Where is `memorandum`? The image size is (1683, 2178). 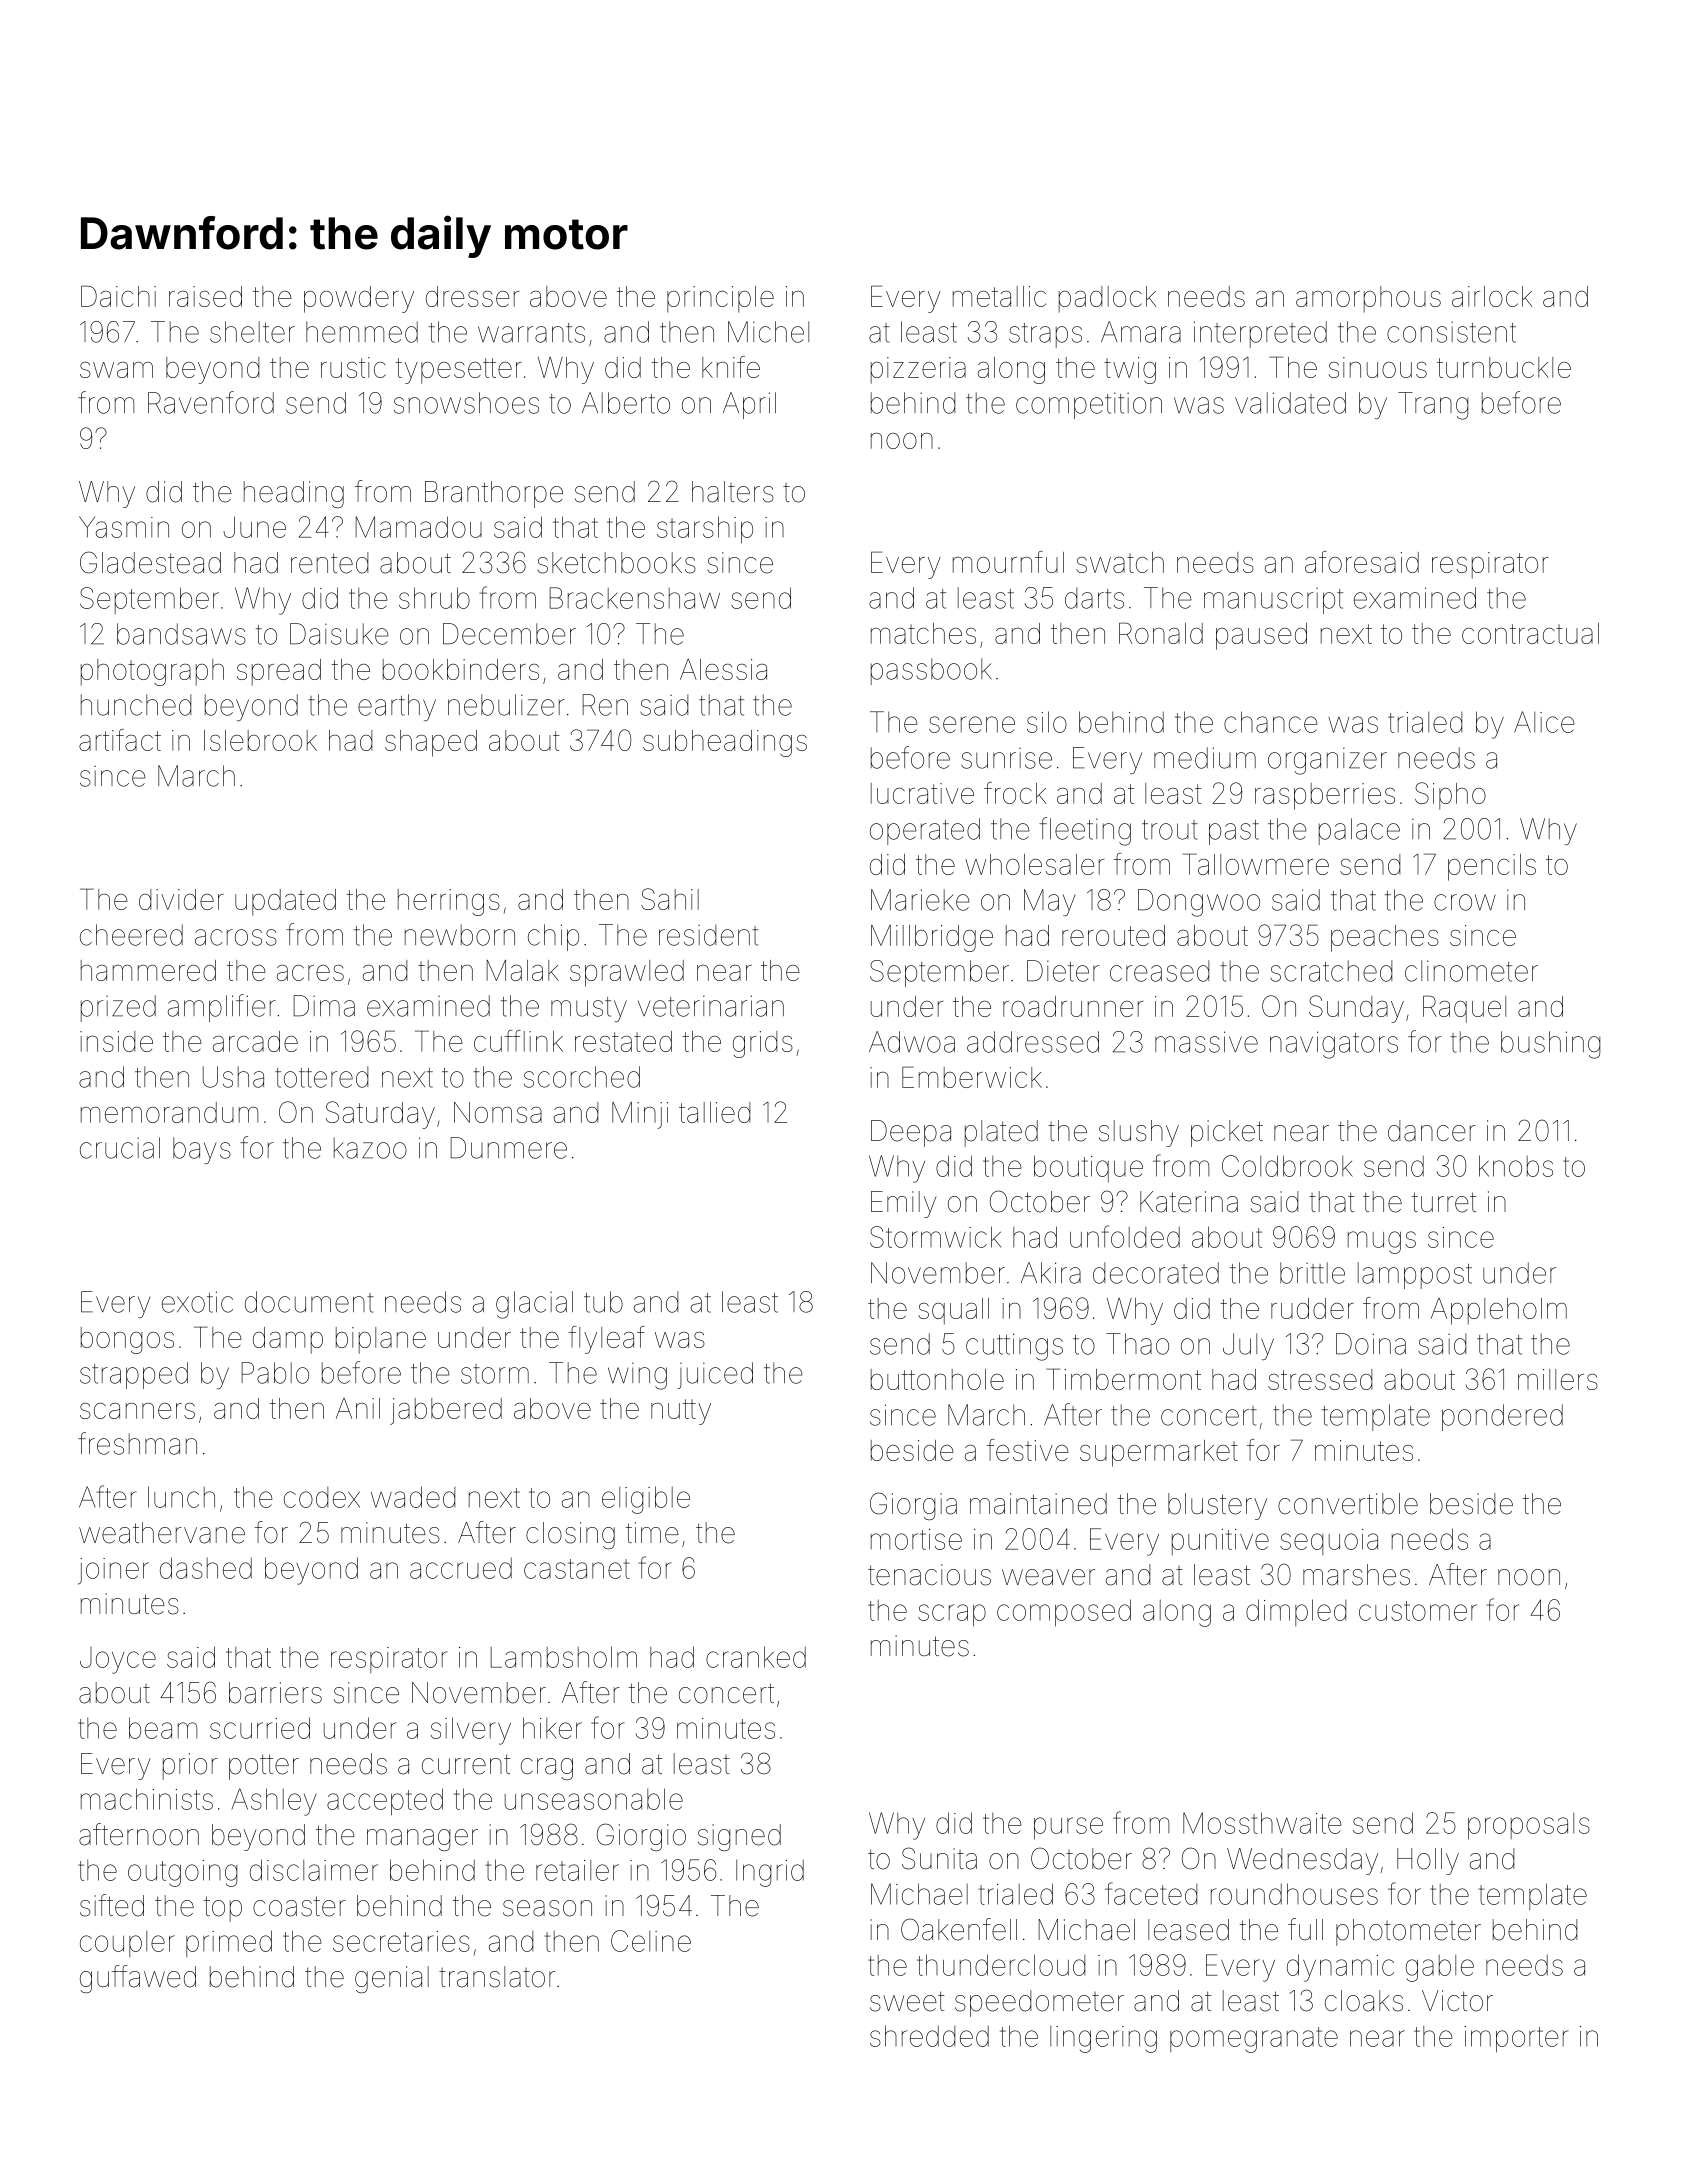 memorandum is located at coordinates (169, 1112).
